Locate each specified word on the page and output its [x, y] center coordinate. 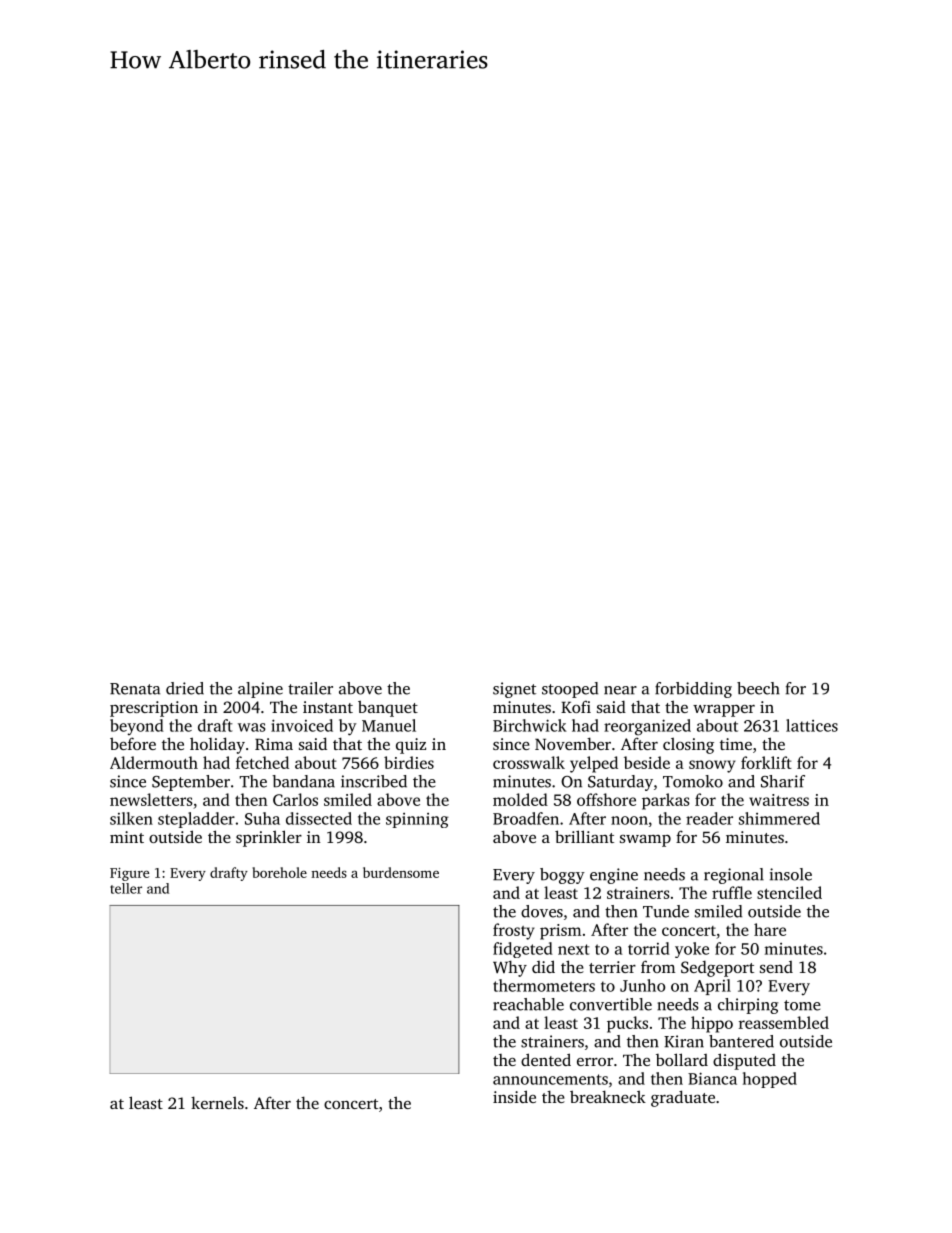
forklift [766, 762]
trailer [310, 688]
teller [126, 888]
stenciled [789, 892]
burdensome [401, 872]
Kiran [684, 1041]
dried [185, 688]
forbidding [693, 690]
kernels [217, 1102]
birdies [409, 762]
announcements [550, 1079]
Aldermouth [154, 762]
